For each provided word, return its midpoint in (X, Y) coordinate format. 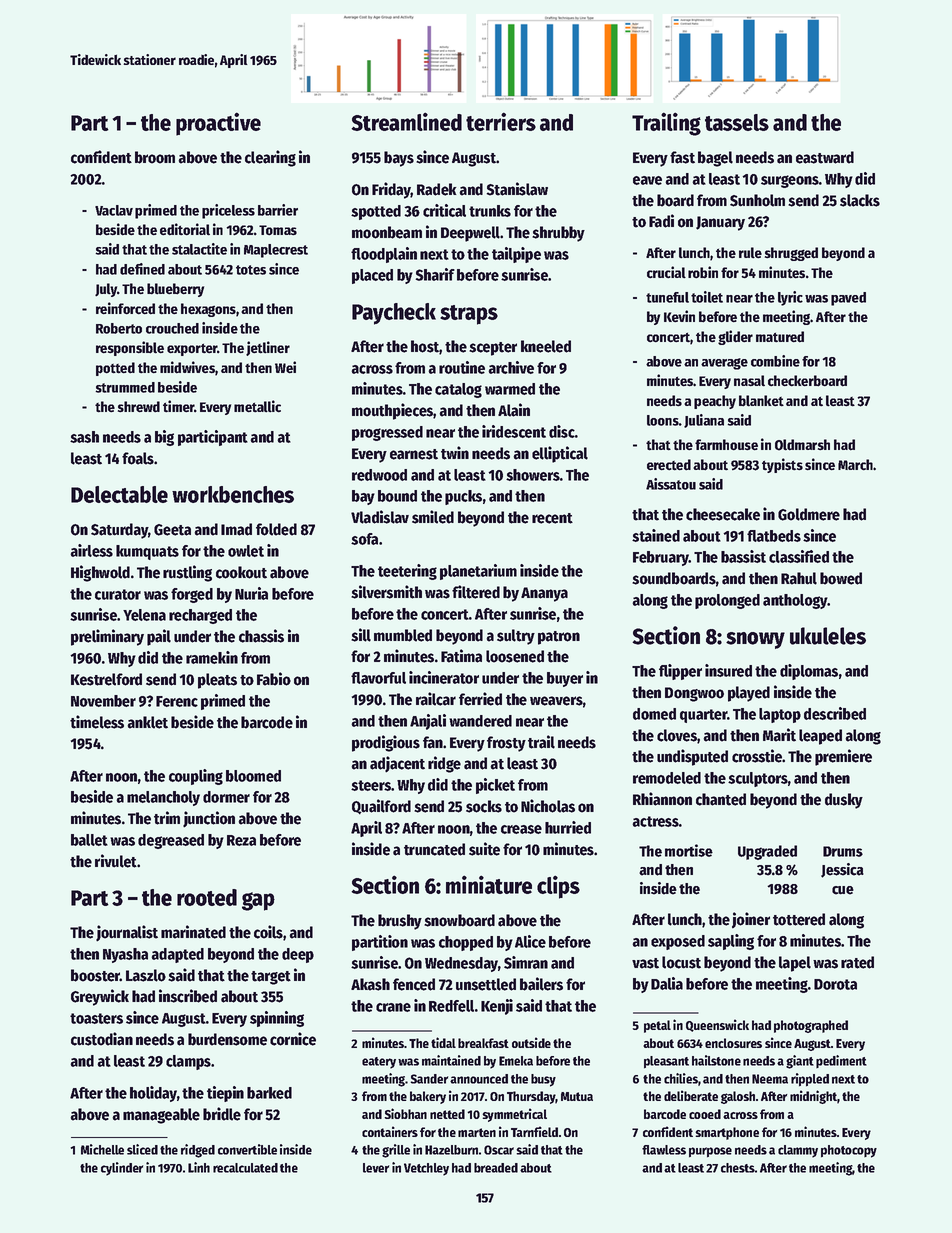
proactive (218, 124)
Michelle (102, 1149)
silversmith (386, 592)
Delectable (119, 494)
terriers (501, 121)
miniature (489, 884)
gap (258, 901)
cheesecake (723, 514)
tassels (737, 122)
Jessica (842, 870)
